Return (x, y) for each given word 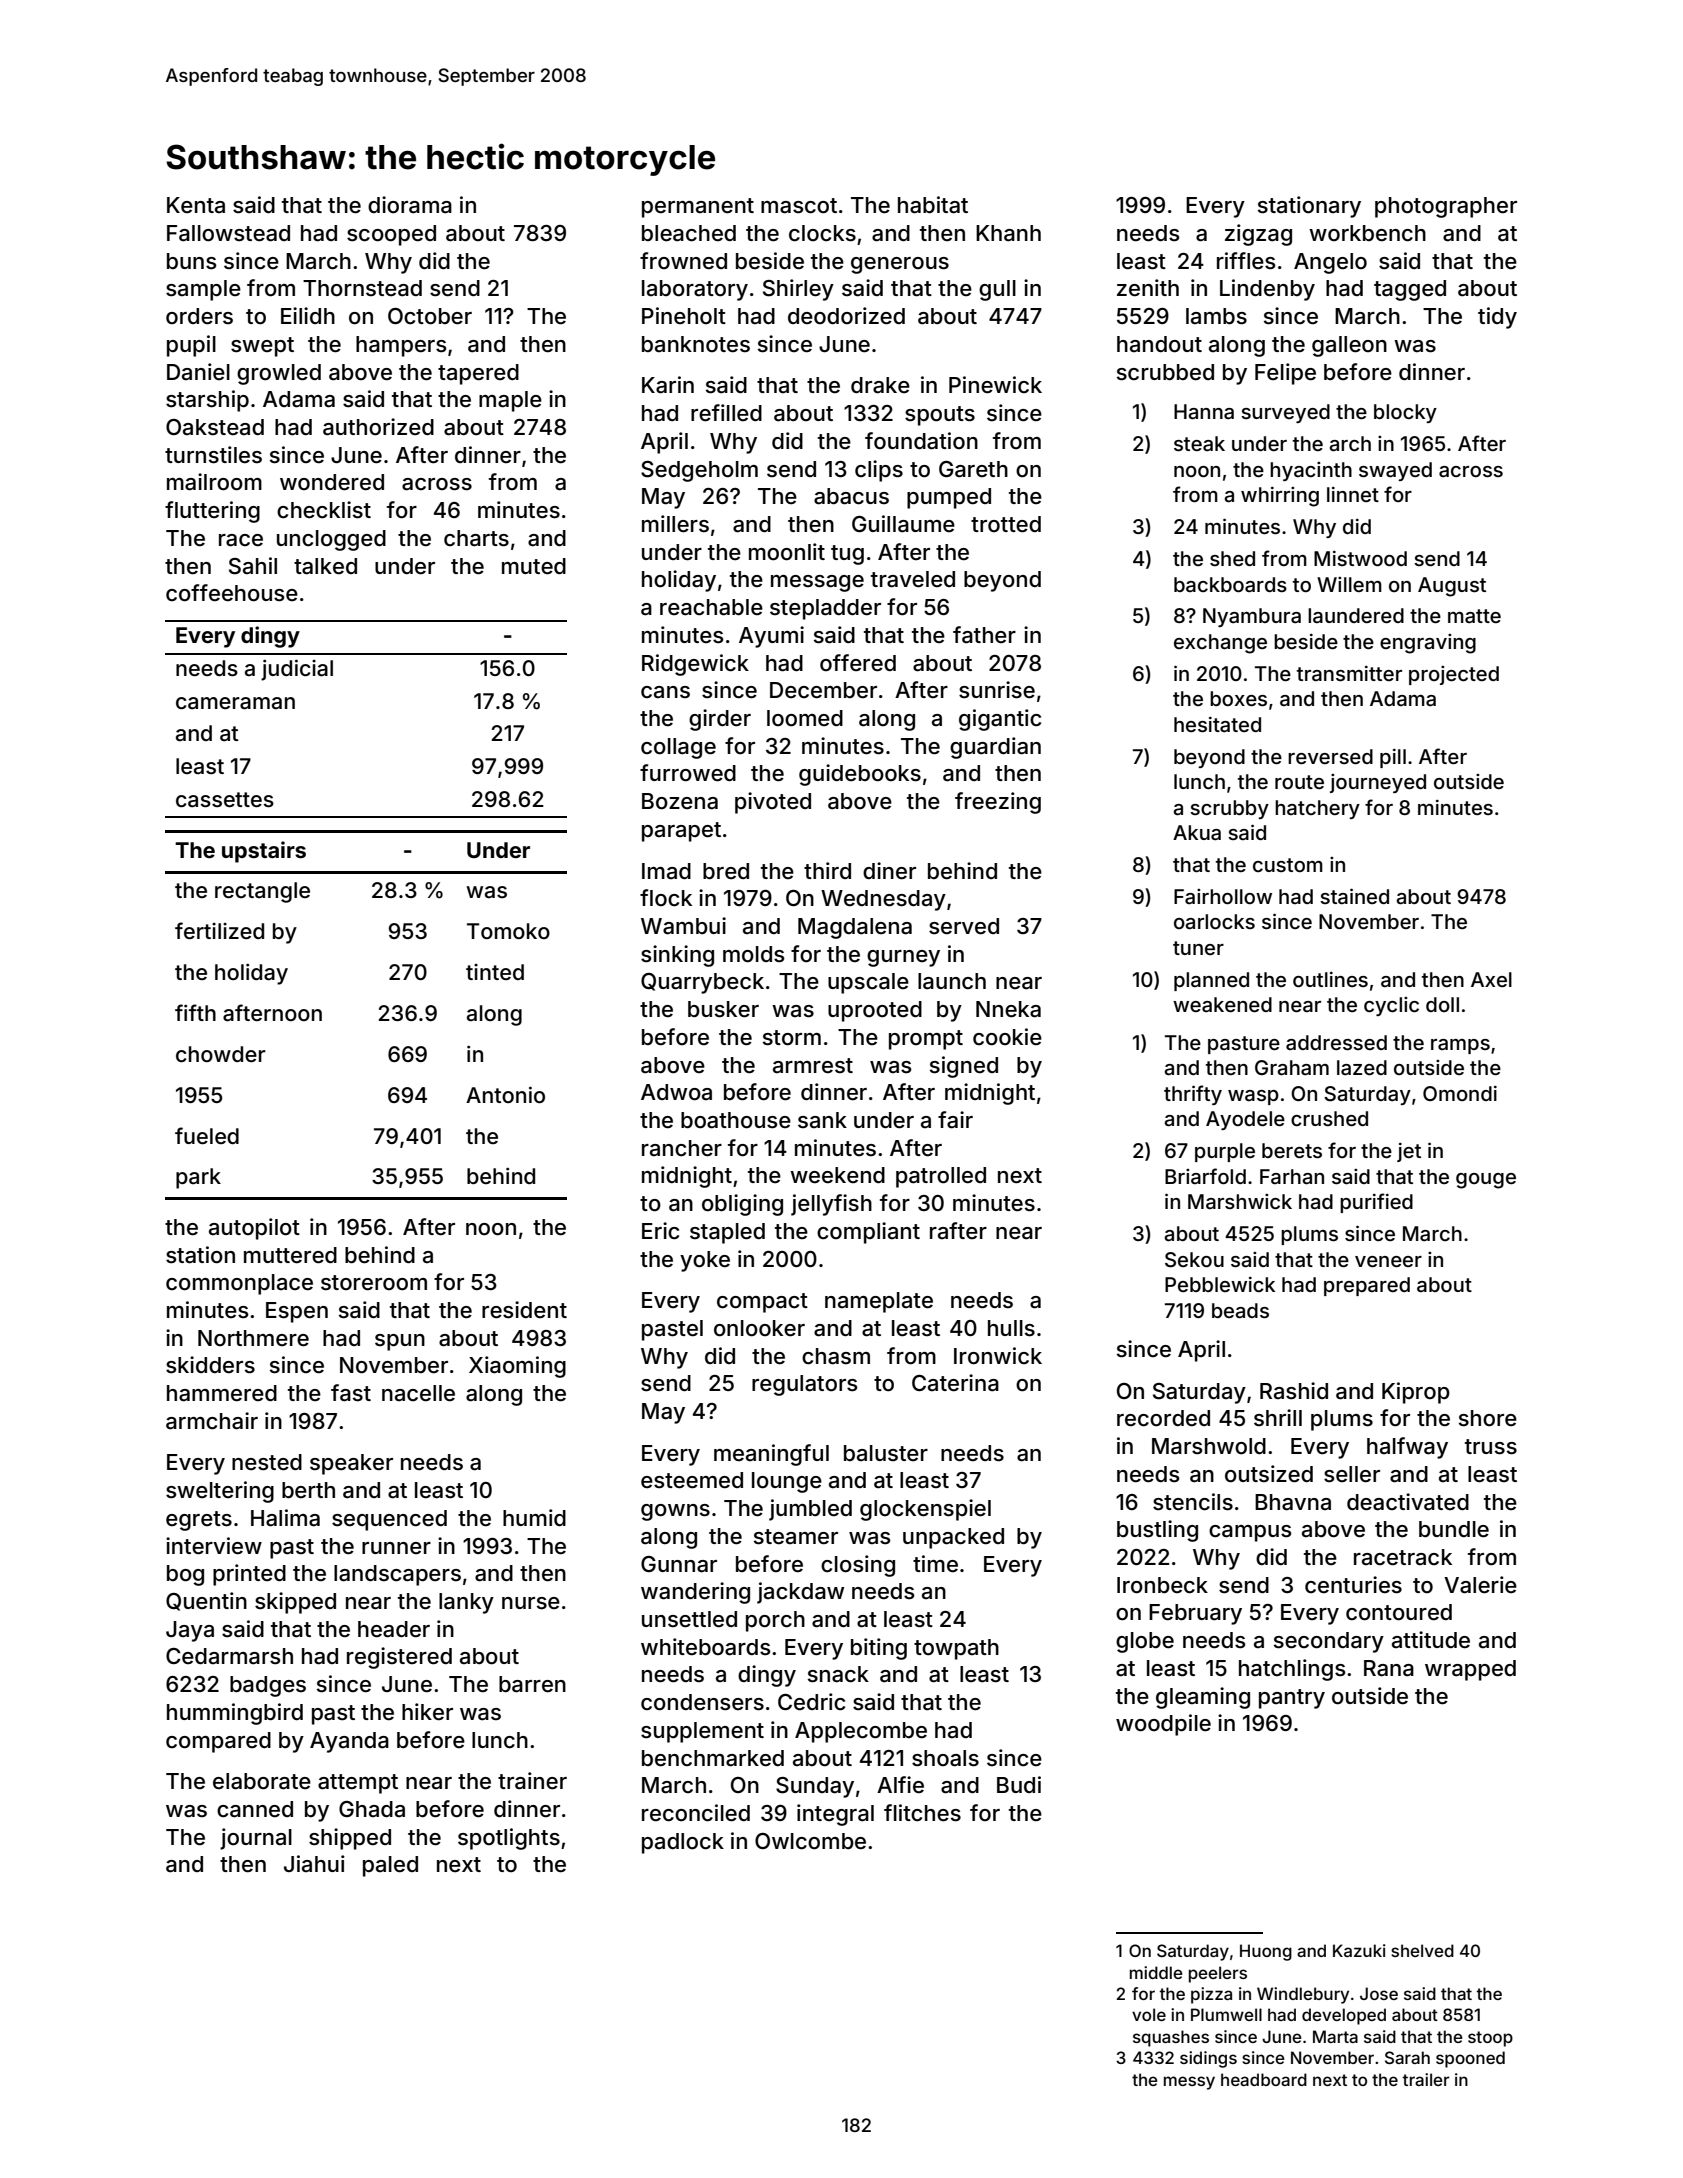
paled (390, 1866)
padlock (683, 1843)
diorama (410, 205)
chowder (221, 1054)
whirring (1280, 497)
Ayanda (349, 1742)
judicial (297, 670)
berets (1292, 1150)
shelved (1422, 1950)
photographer (1446, 207)
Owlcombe (810, 1841)
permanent (698, 208)
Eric (660, 1231)
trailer (1426, 2079)
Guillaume (903, 524)
